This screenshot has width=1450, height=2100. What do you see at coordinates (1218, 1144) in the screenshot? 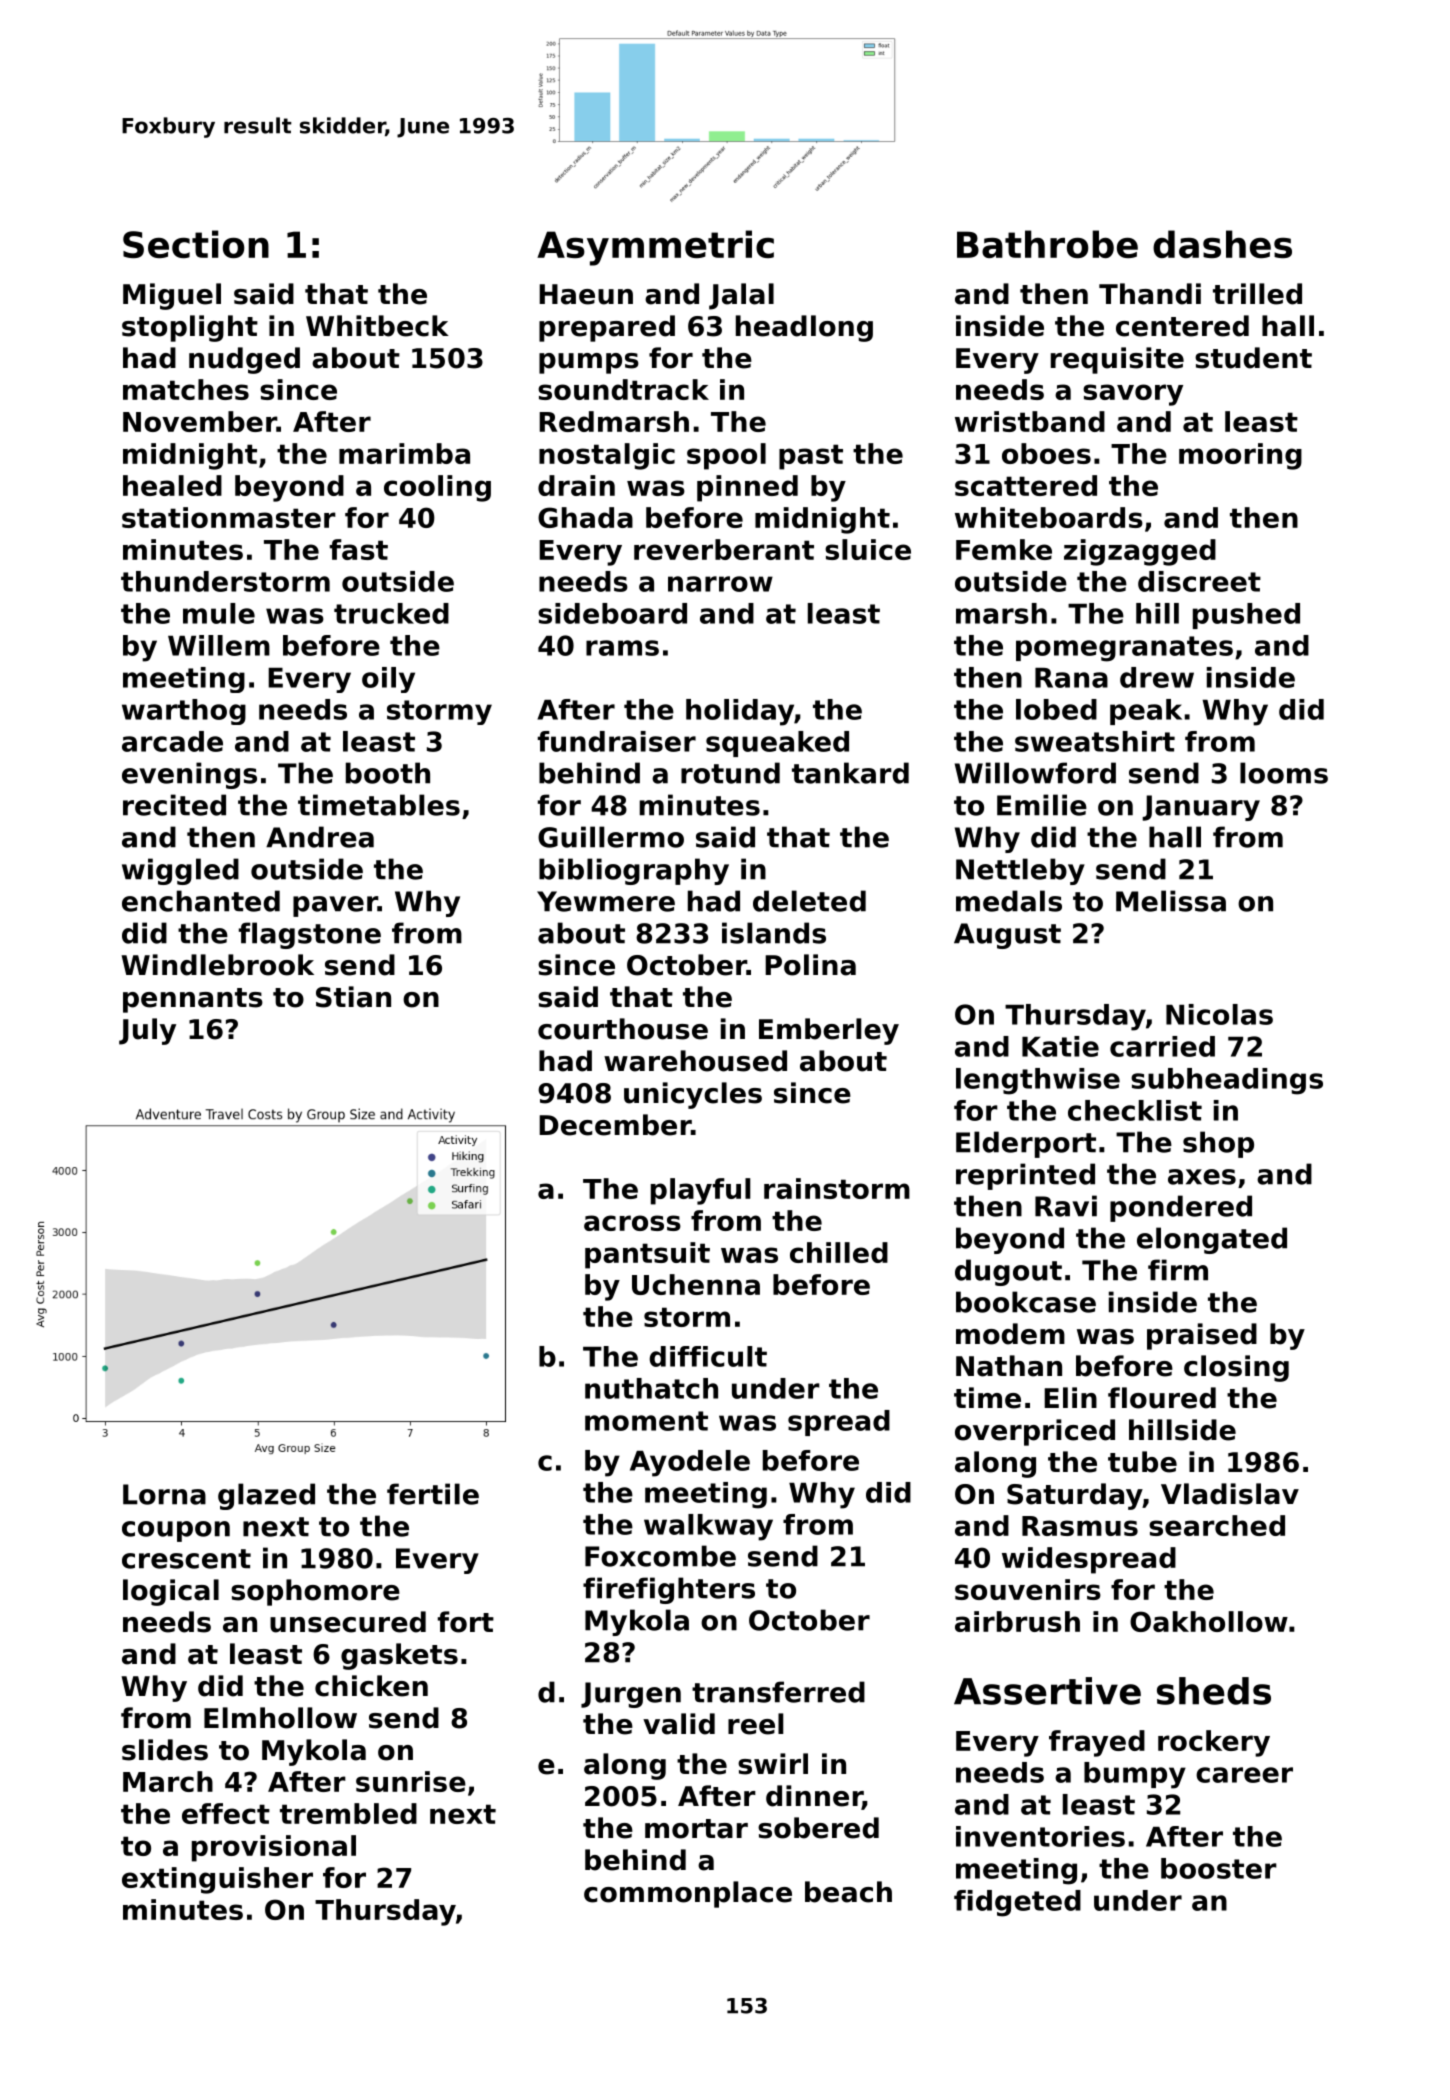
I see `shop` at bounding box center [1218, 1144].
